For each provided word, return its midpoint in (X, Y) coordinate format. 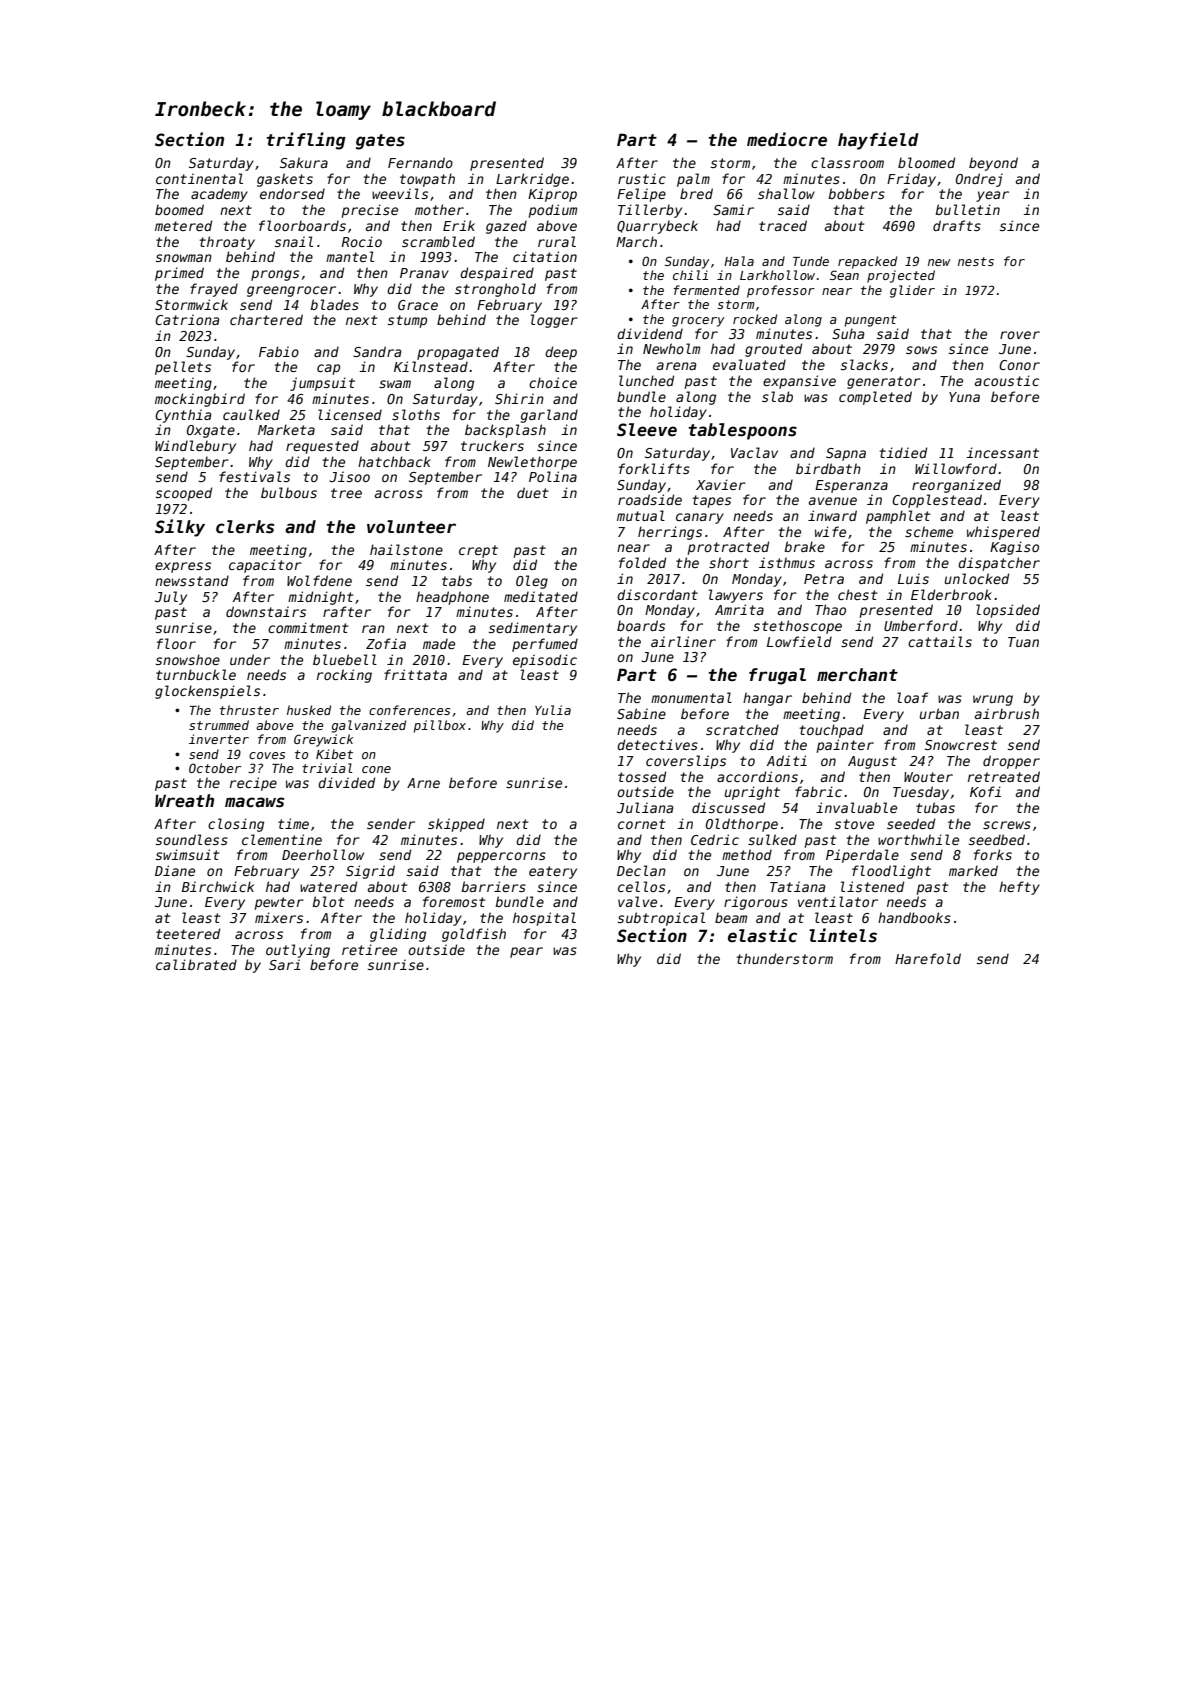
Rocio (362, 241)
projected (901, 276)
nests (976, 261)
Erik (459, 225)
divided (346, 782)
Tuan (1023, 642)
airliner (683, 641)
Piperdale (862, 856)
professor (781, 291)
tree (346, 493)
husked (309, 710)
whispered (1003, 533)
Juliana (645, 807)
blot (328, 901)
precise (369, 211)
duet (532, 492)
